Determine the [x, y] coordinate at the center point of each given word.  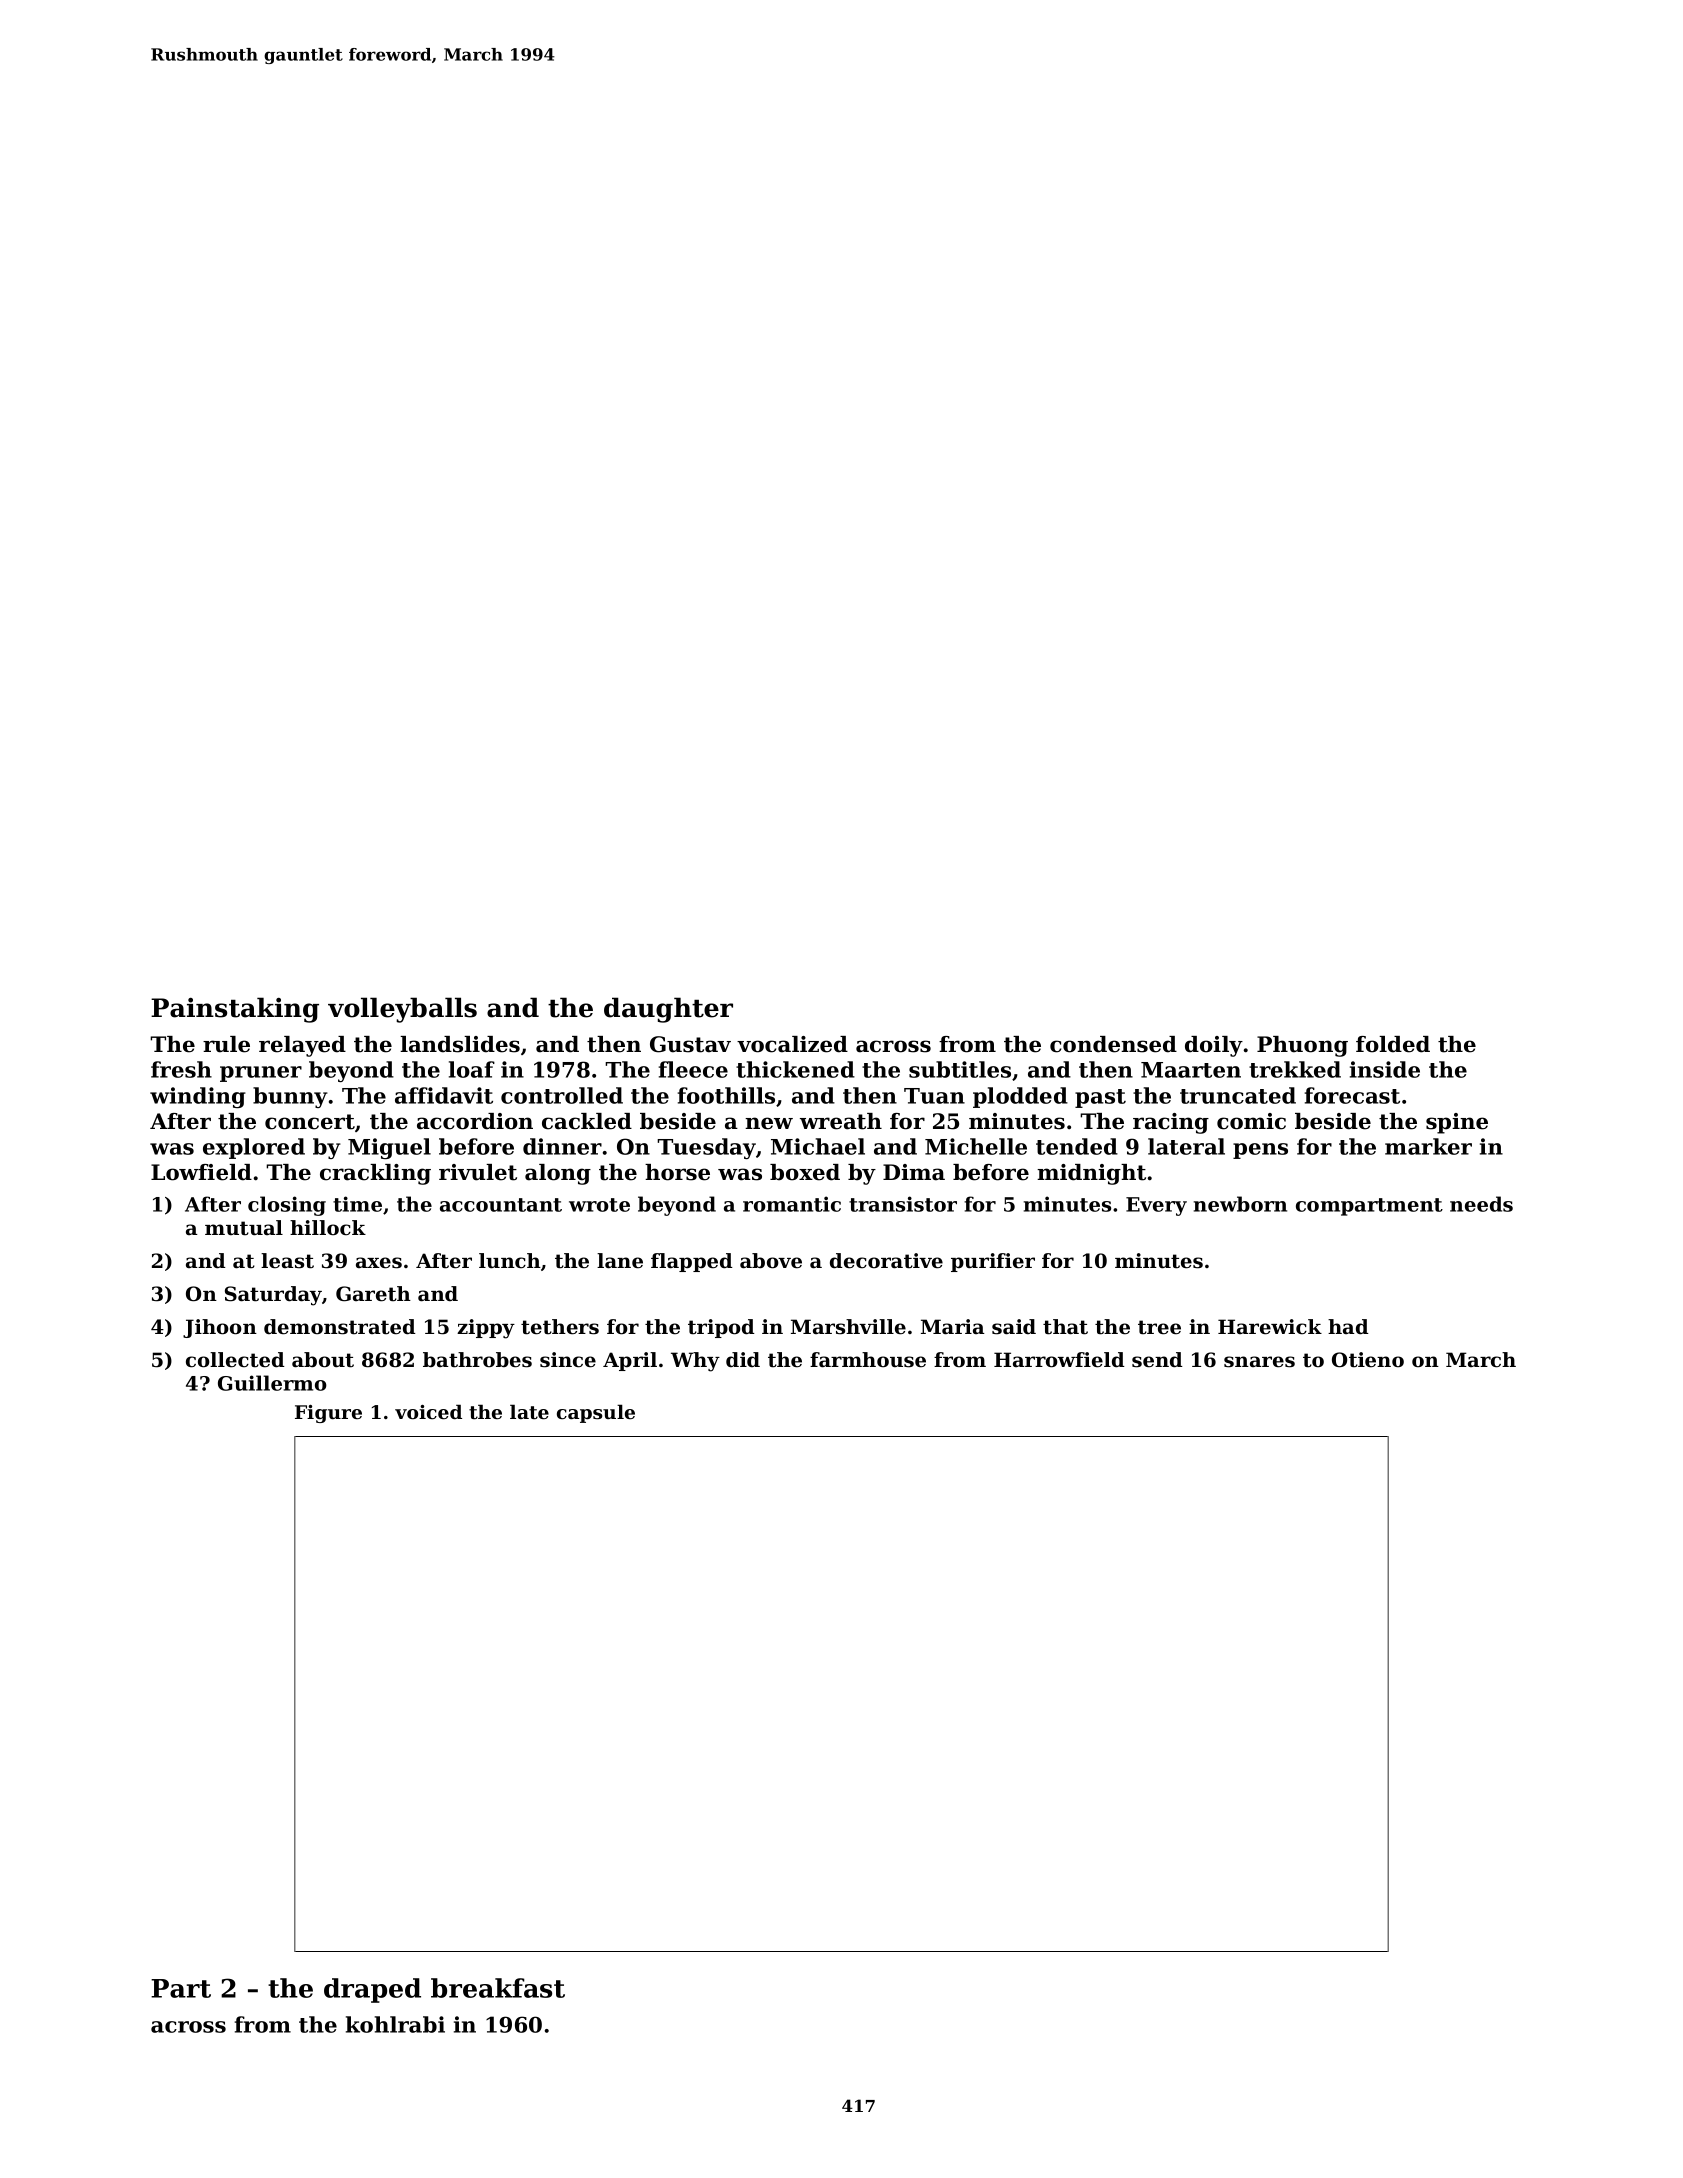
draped [372, 1990]
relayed [302, 1046]
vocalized [792, 1044]
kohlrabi [395, 2024]
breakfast [498, 1988]
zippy [486, 1329]
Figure [328, 1414]
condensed [1113, 1044]
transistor [903, 1204]
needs [1481, 1204]
